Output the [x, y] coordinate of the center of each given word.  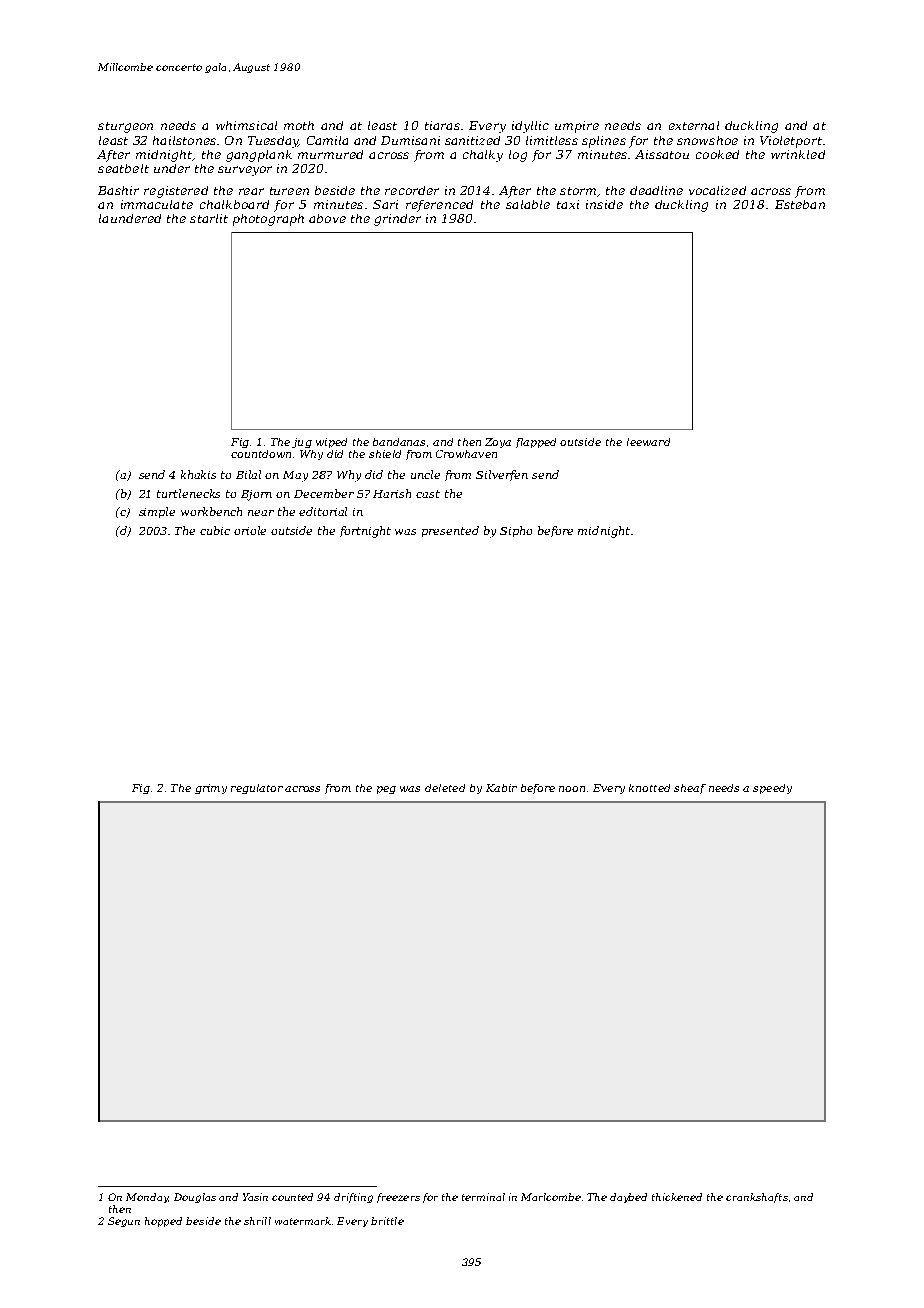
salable [528, 204]
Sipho [516, 531]
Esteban [800, 204]
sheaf [690, 789]
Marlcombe [551, 1197]
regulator [257, 789]
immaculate [157, 204]
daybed [628, 1198]
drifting [353, 1198]
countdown [261, 454]
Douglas [195, 1198]
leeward [648, 442]
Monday [147, 1198]
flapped [536, 443]
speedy [772, 789]
